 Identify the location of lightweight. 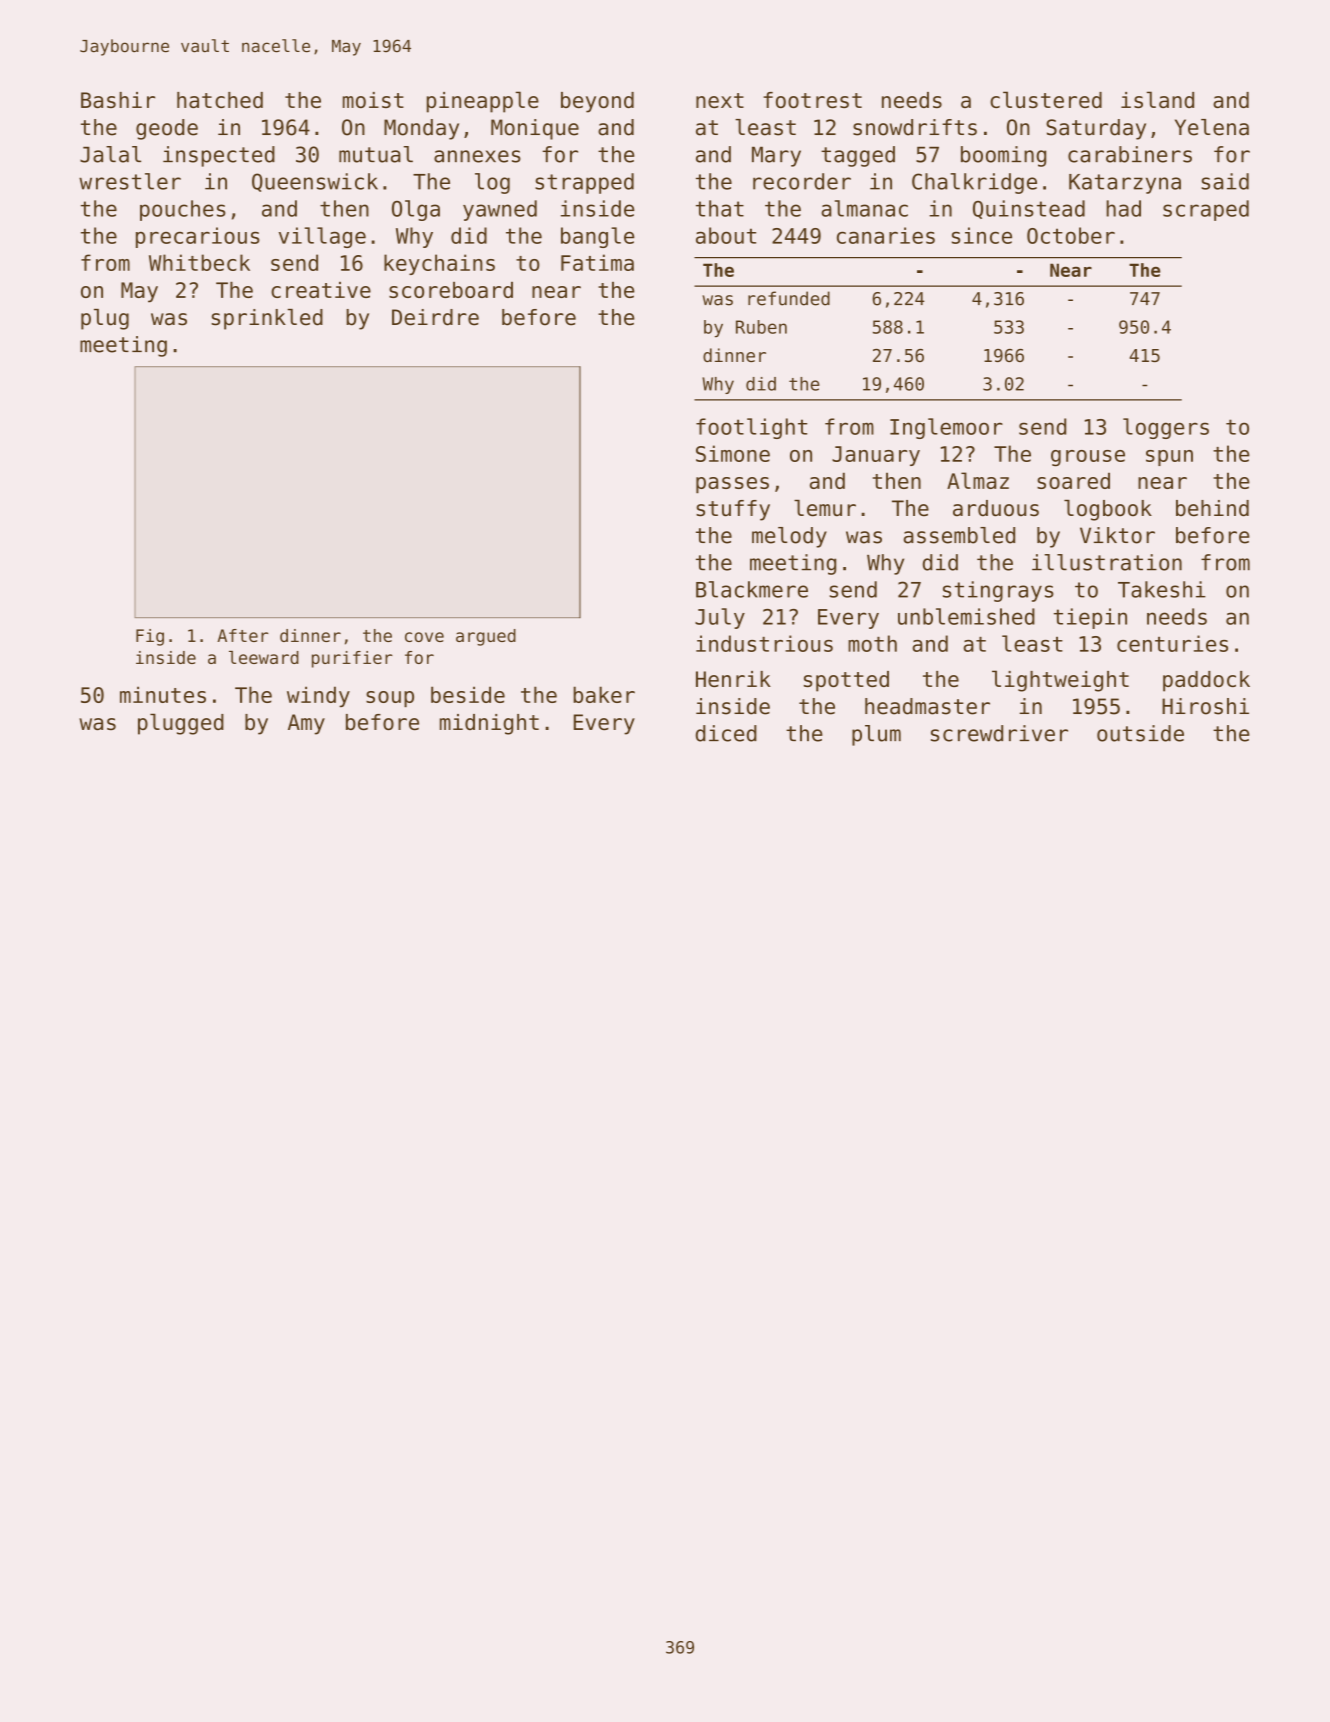
(1060, 681).
